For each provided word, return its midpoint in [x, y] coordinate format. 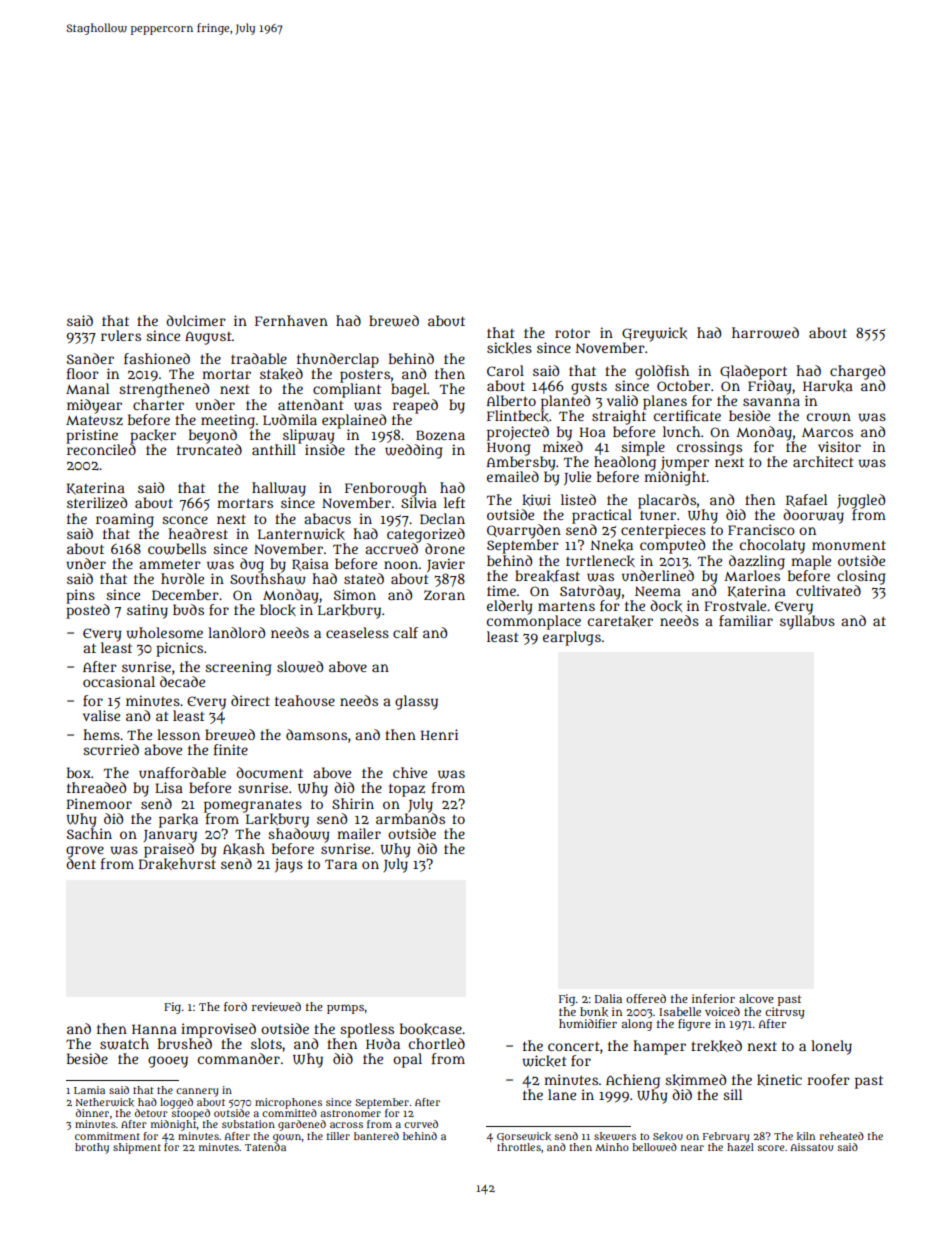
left [454, 502]
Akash [244, 849]
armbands [410, 818]
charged [857, 372]
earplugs [572, 638]
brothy [92, 1148]
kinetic [779, 1080]
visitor [839, 446]
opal [407, 1060]
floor [83, 373]
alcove [756, 998]
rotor [572, 333]
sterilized [97, 502]
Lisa [169, 787]
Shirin [353, 803]
